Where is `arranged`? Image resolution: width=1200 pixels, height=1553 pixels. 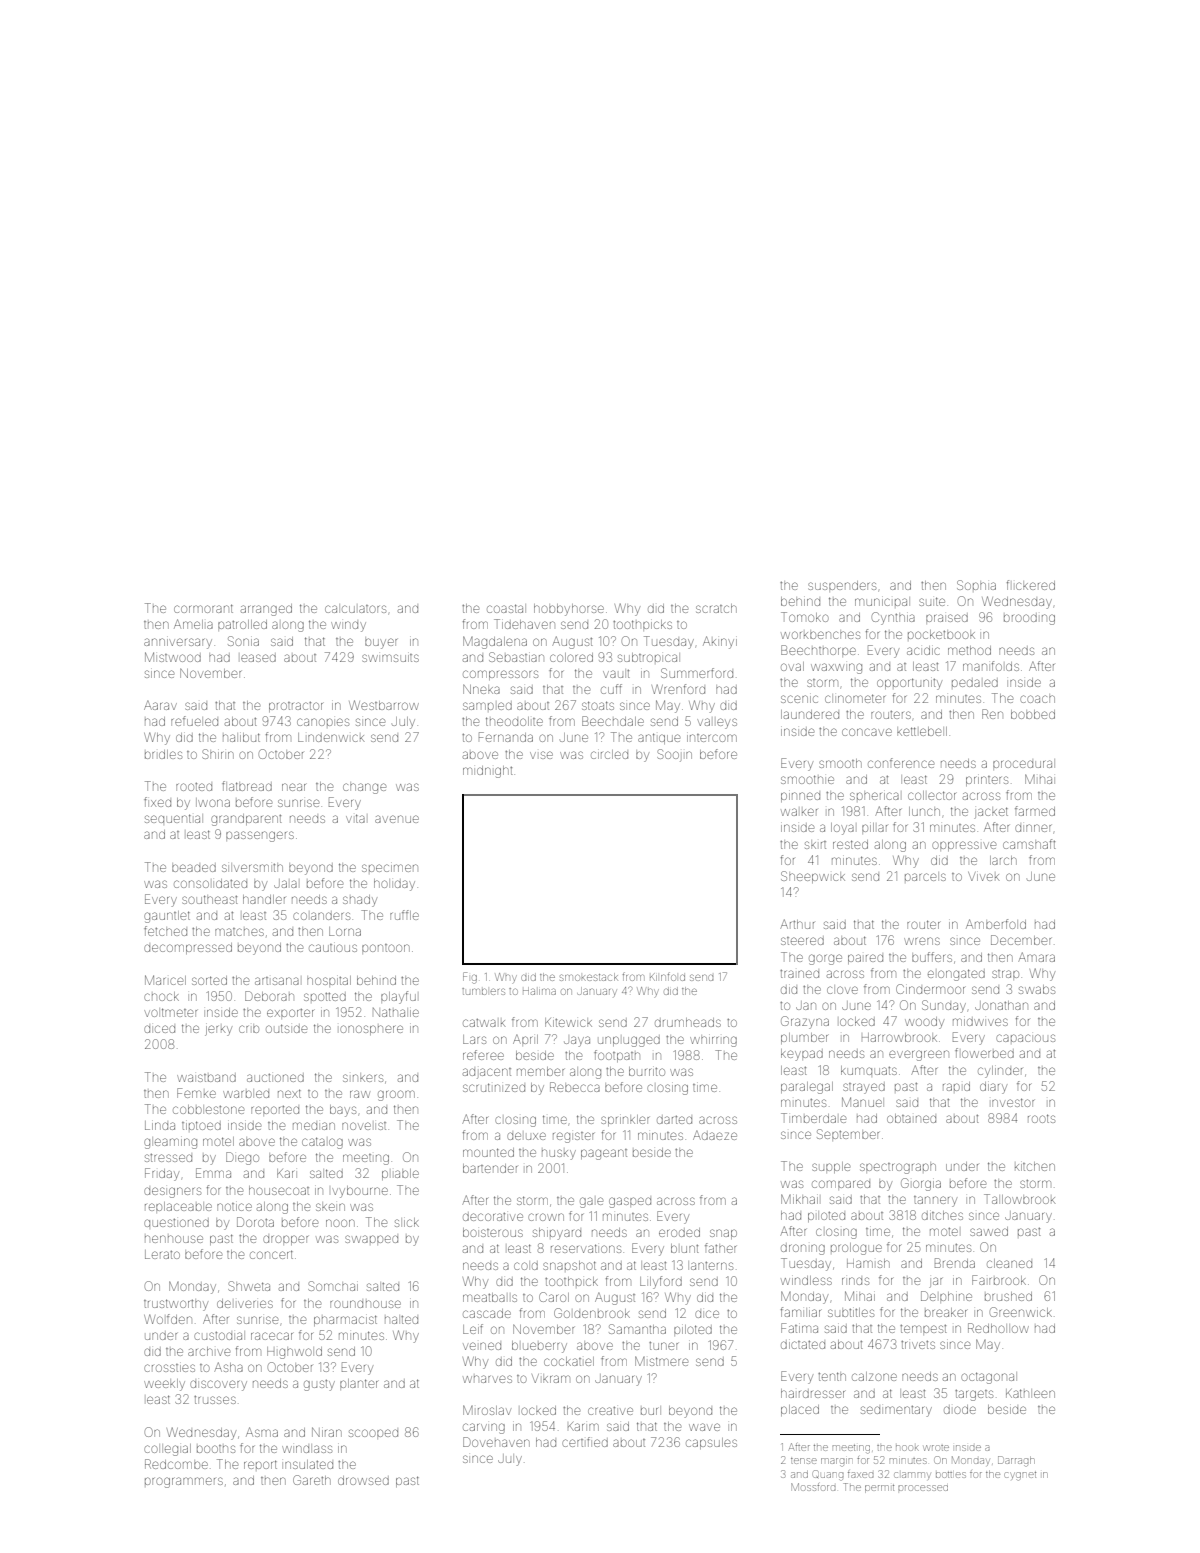 arranged is located at coordinates (266, 610).
